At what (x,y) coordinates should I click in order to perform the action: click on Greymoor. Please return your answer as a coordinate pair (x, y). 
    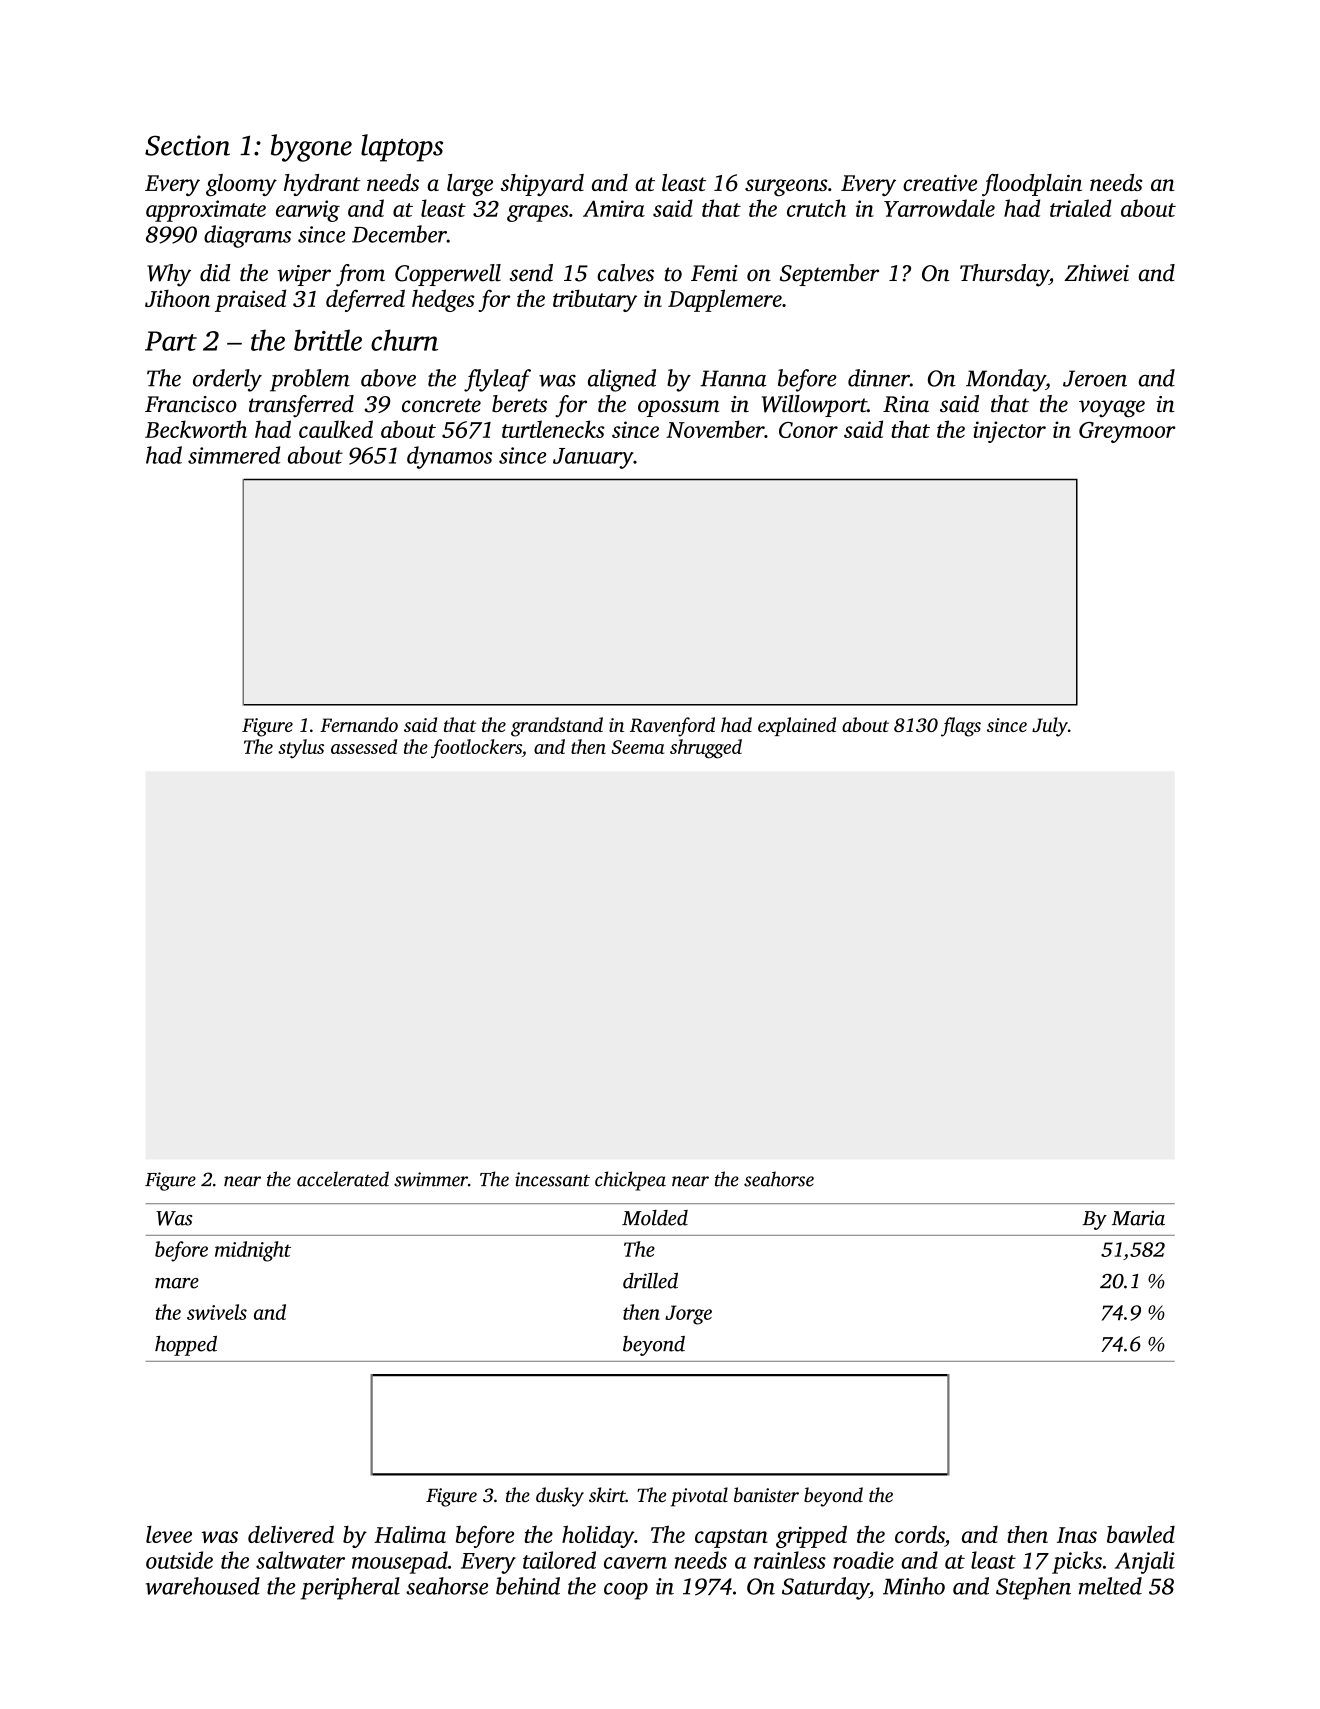
    Looking at the image, I should click on (1127, 432).
